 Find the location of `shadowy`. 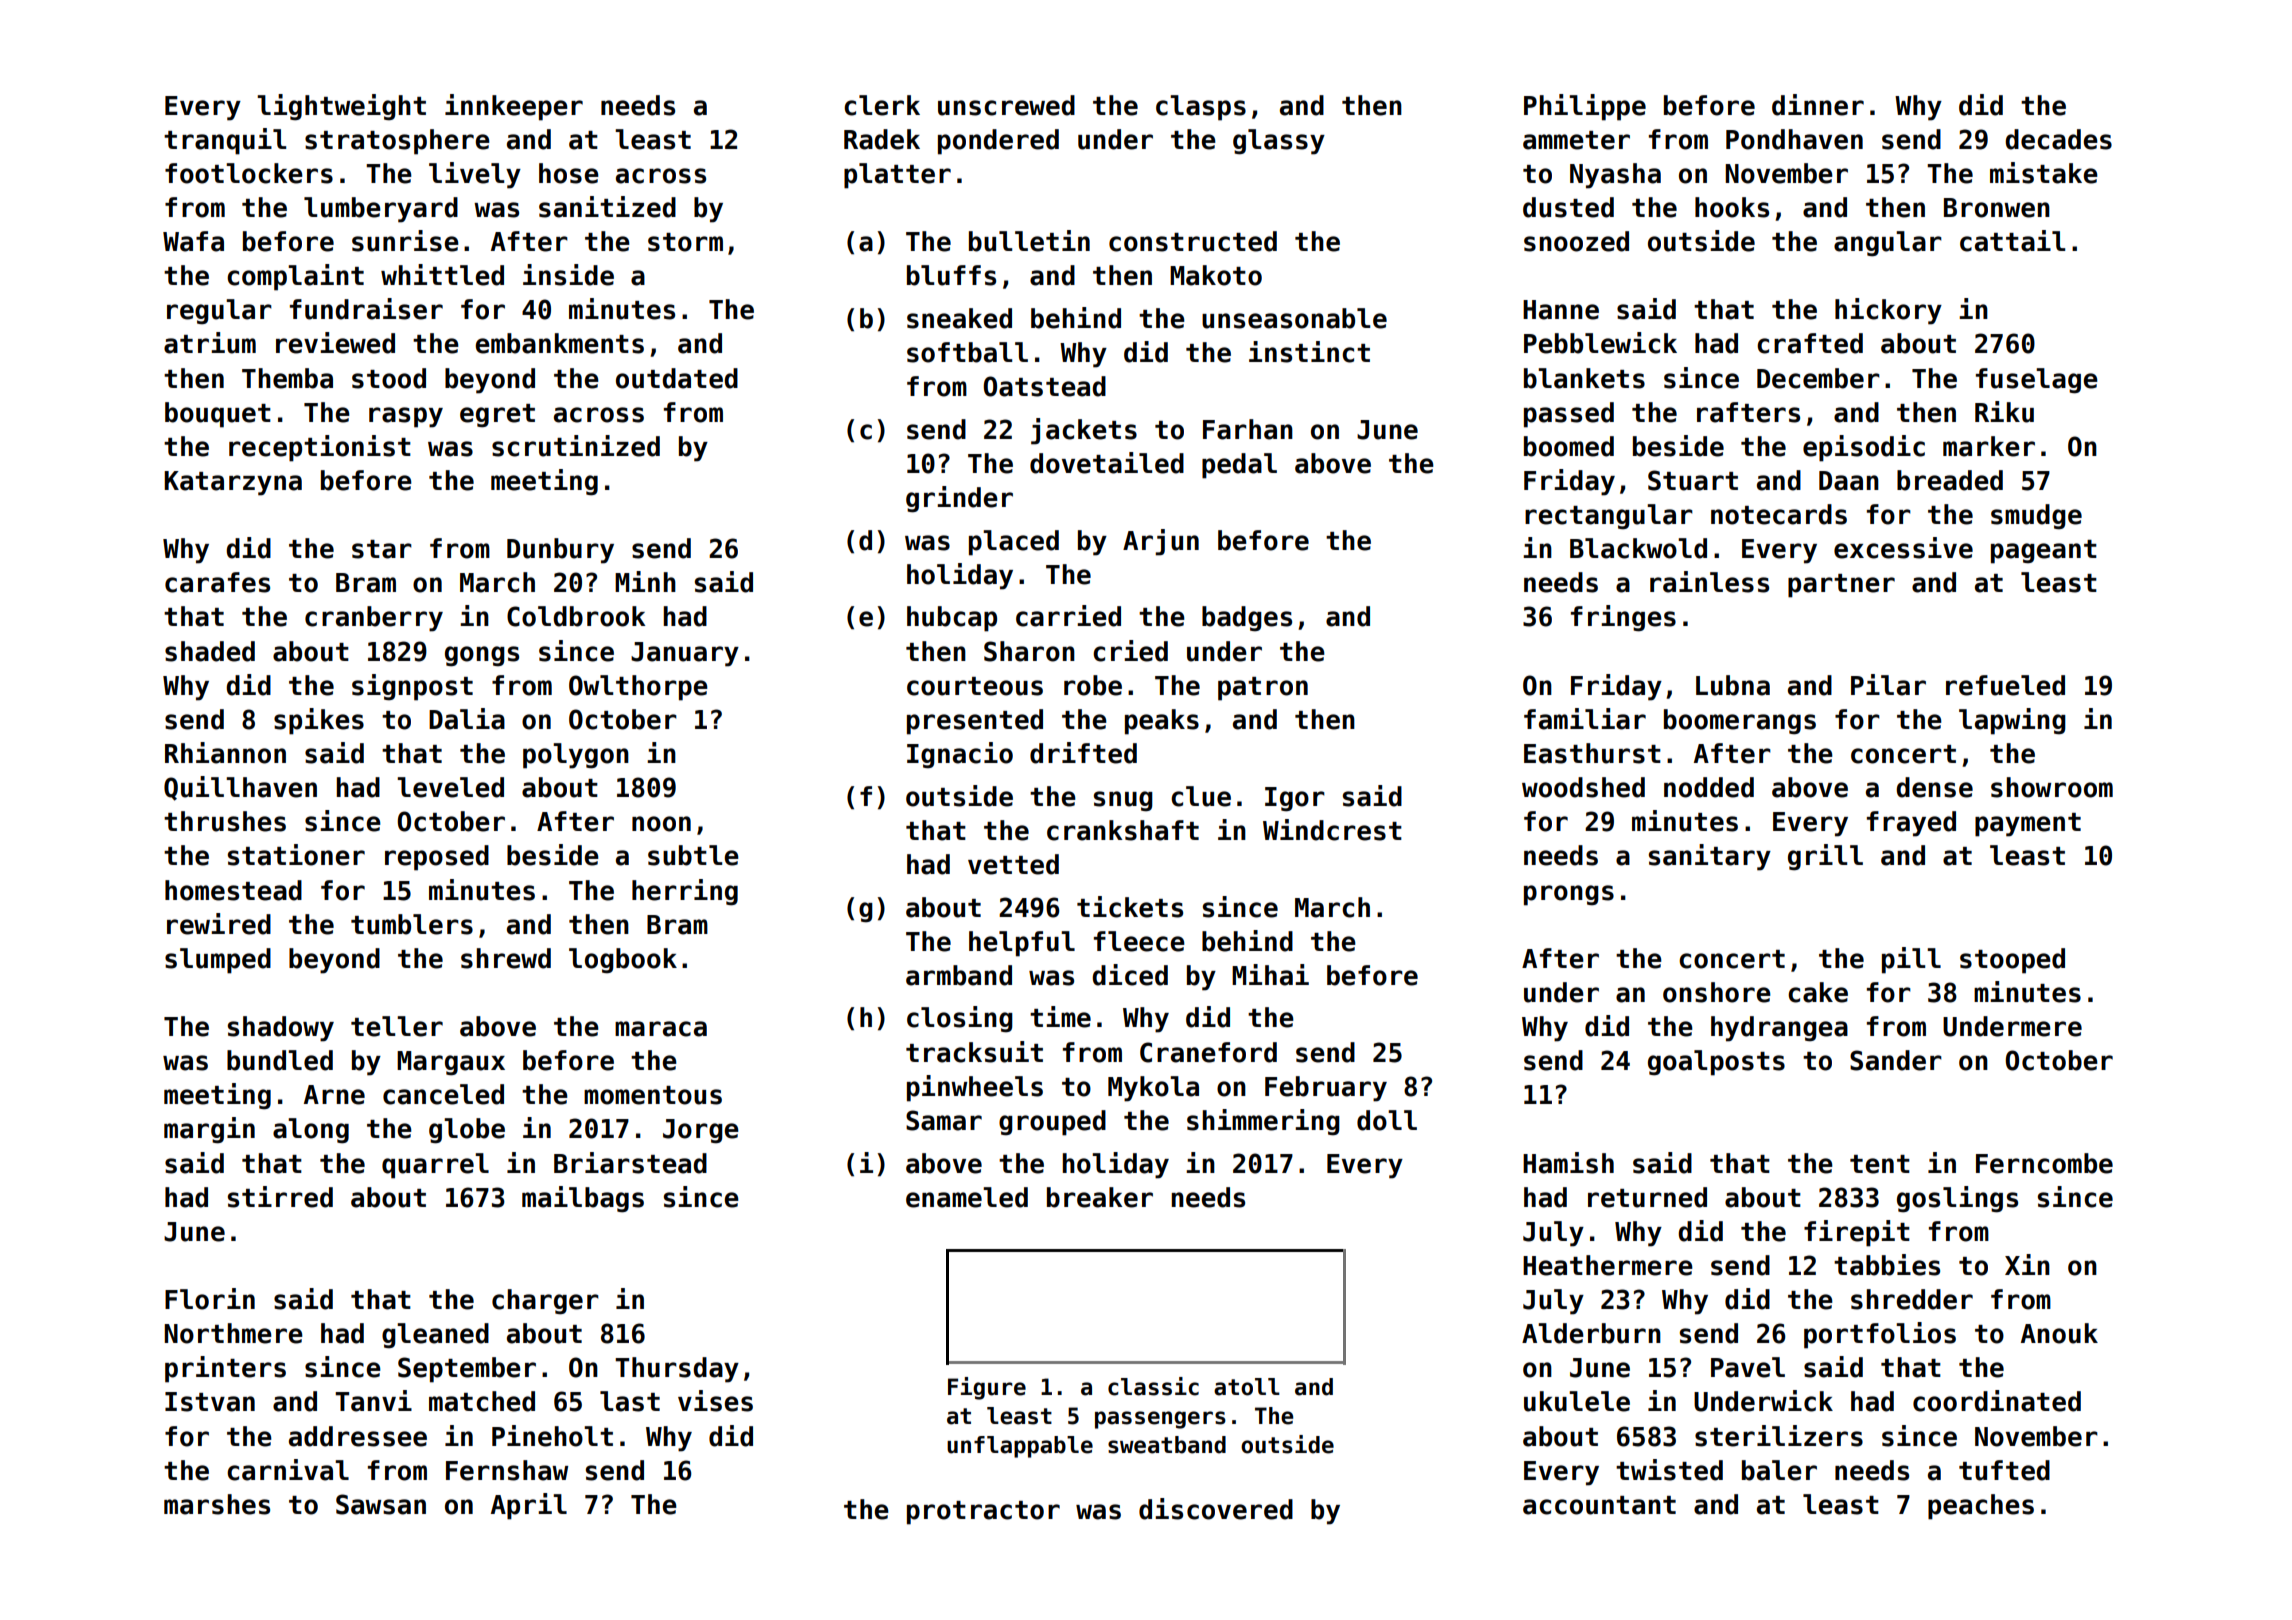

shadowy is located at coordinates (281, 1029).
